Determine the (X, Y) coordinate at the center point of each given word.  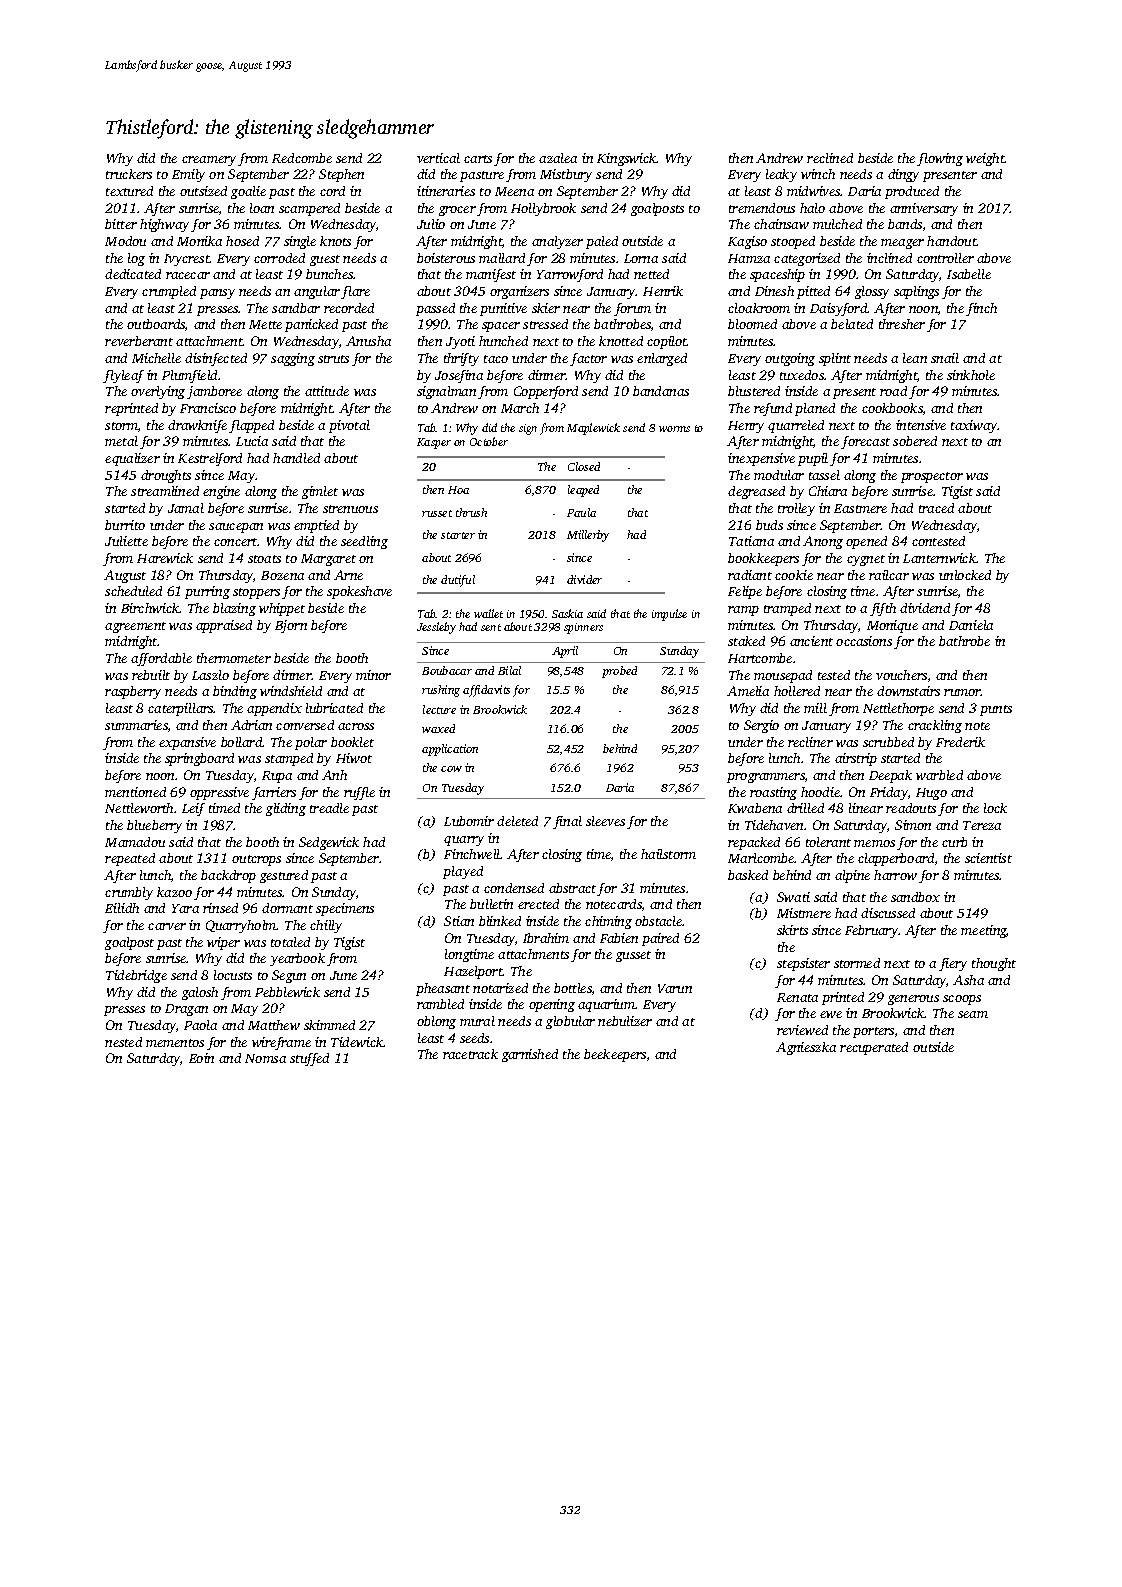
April (565, 652)
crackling (935, 726)
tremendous (762, 208)
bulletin (491, 904)
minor (373, 675)
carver (167, 926)
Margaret (328, 560)
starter (458, 535)
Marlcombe (761, 858)
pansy (217, 294)
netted (651, 274)
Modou (125, 241)
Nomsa (265, 1058)
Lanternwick (939, 558)
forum (632, 309)
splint (835, 359)
